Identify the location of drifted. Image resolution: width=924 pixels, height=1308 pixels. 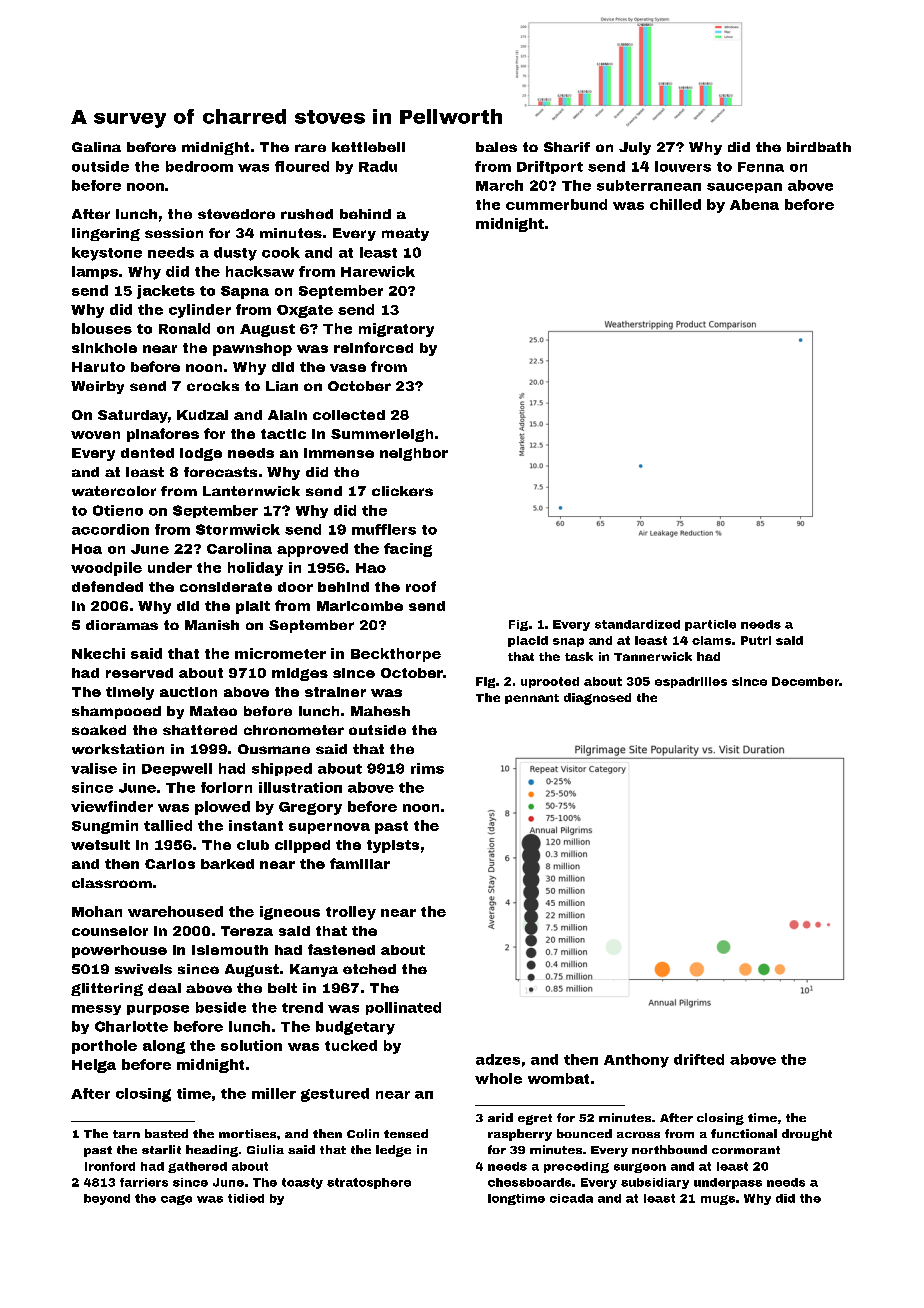
(699, 1059).
